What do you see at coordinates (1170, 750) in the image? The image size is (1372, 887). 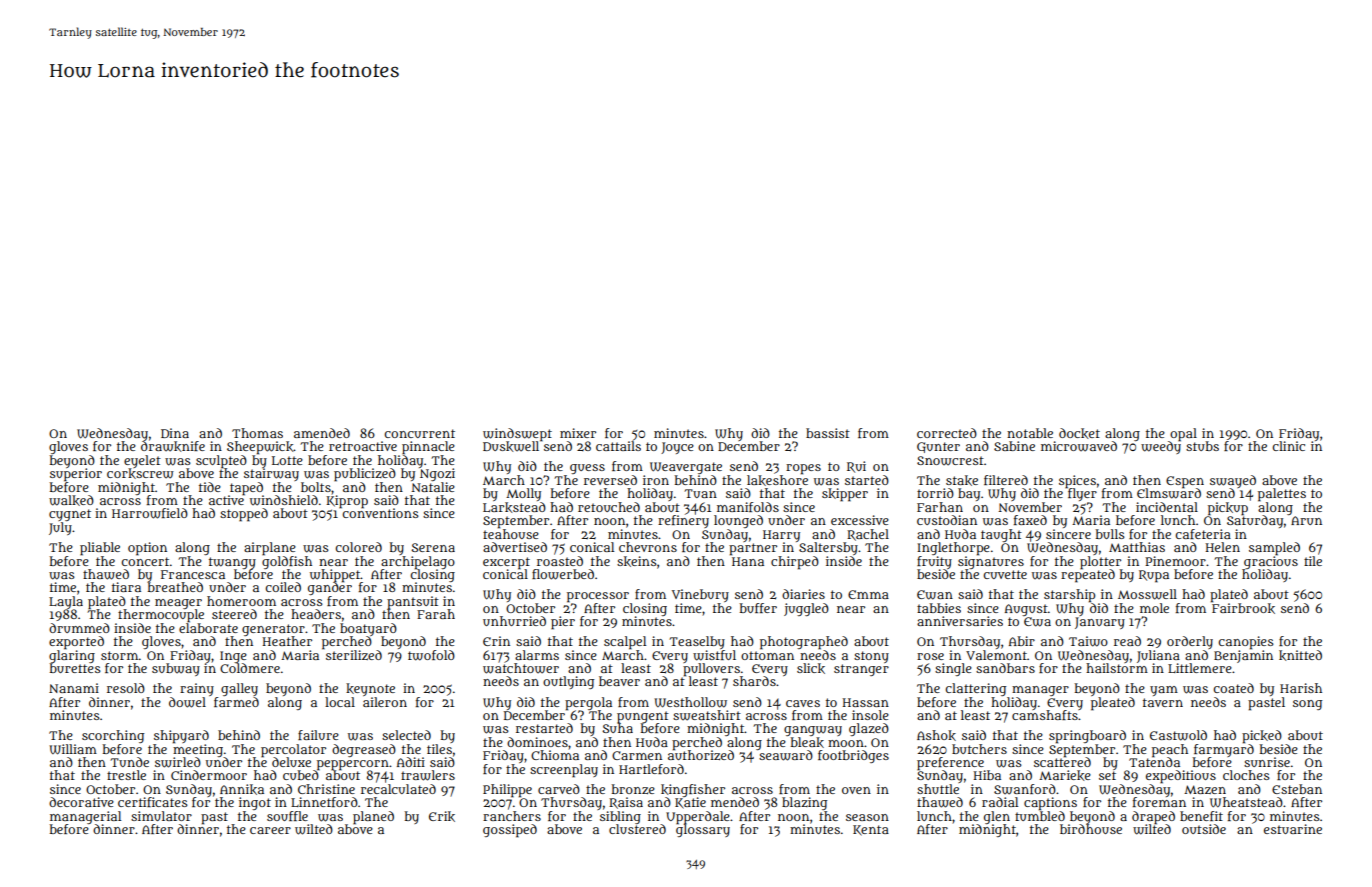 I see `peach` at bounding box center [1170, 750].
